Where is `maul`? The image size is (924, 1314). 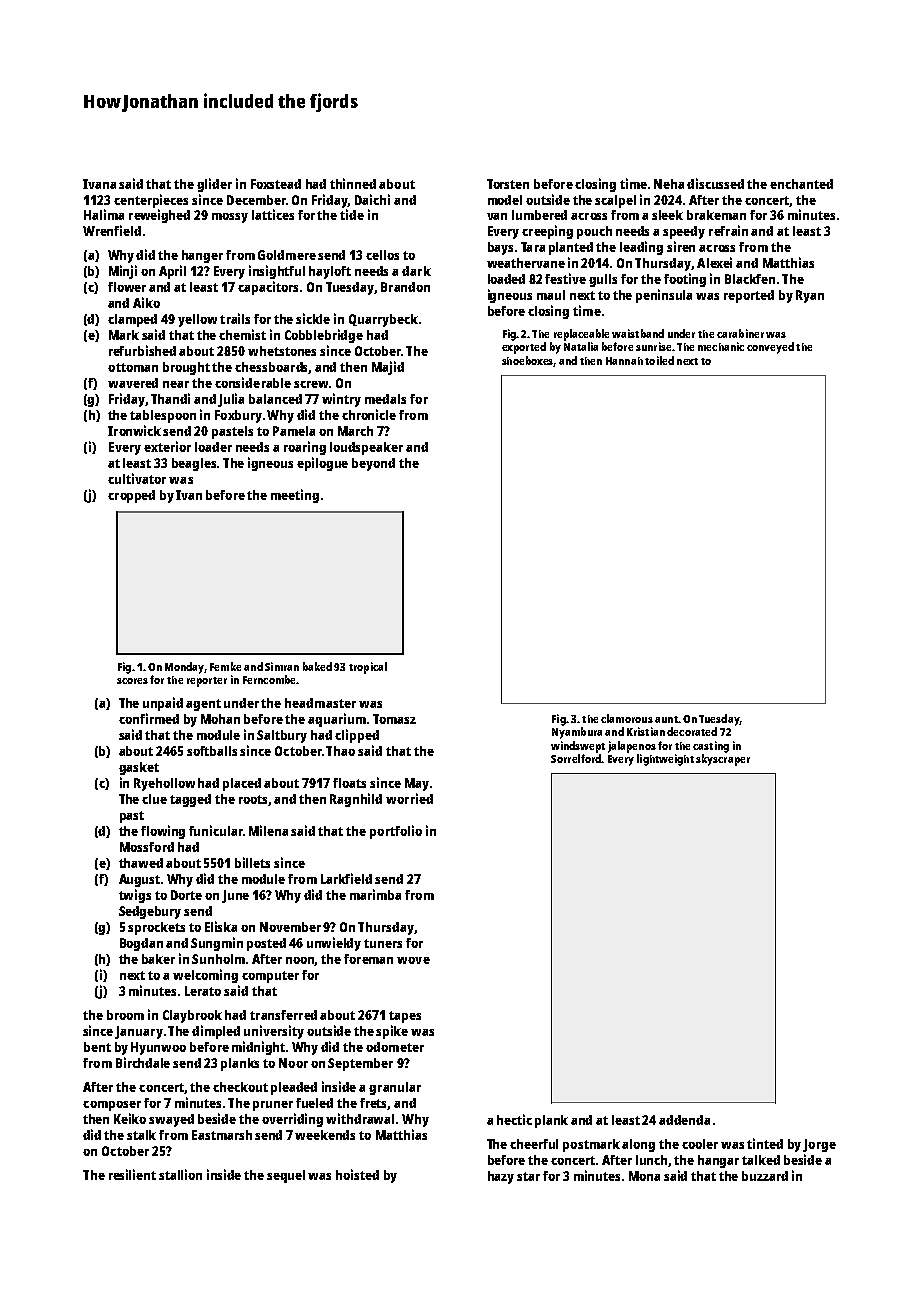
maul is located at coordinates (551, 295).
